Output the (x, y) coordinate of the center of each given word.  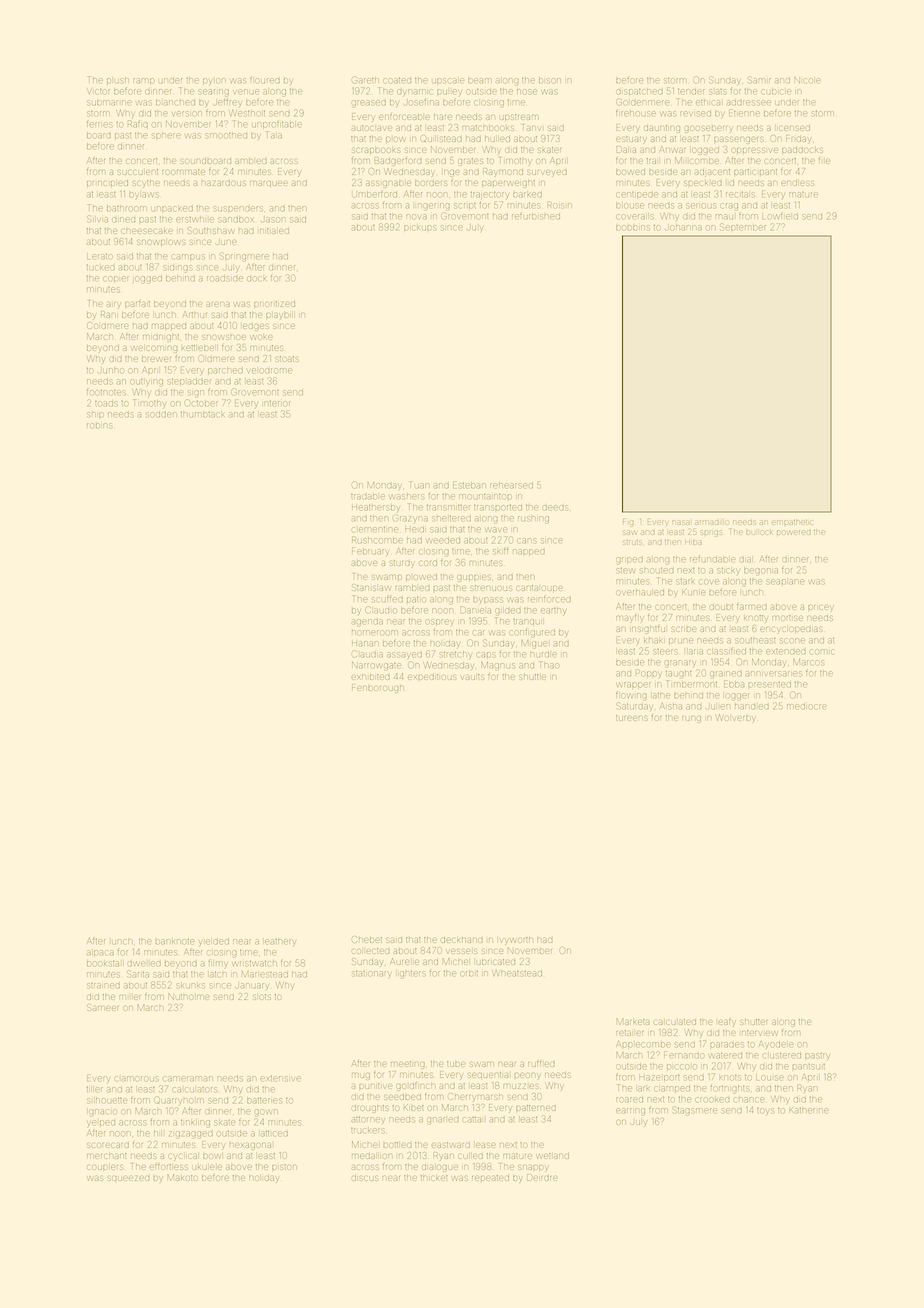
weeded (443, 540)
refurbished (536, 216)
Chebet (367, 940)
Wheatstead (518, 973)
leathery (280, 942)
